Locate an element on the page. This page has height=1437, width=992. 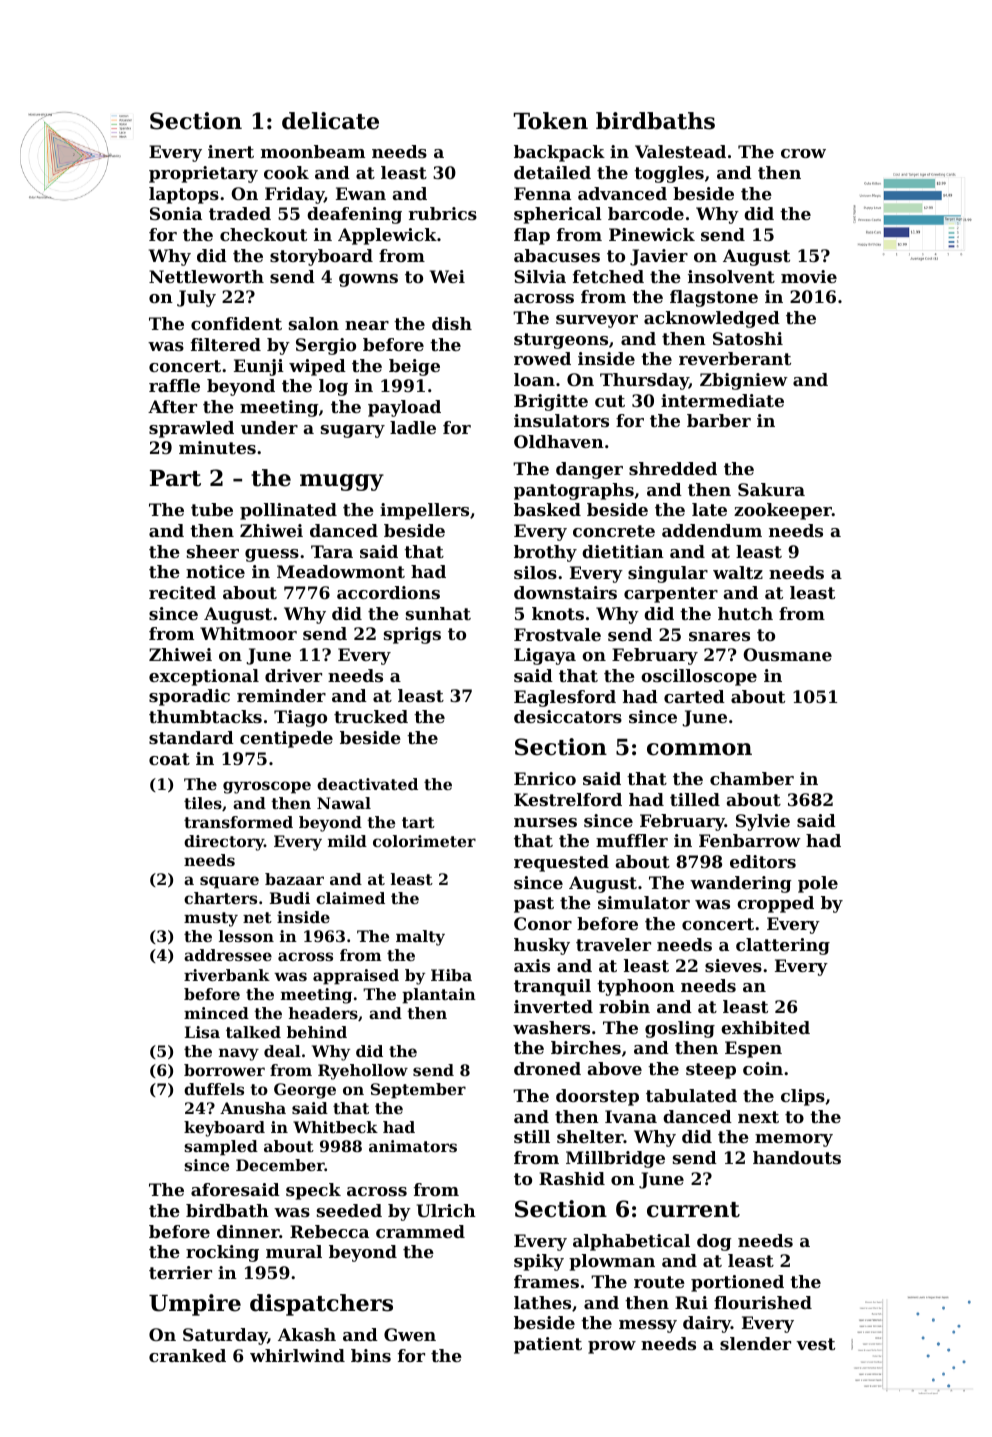
crow is located at coordinates (803, 153).
